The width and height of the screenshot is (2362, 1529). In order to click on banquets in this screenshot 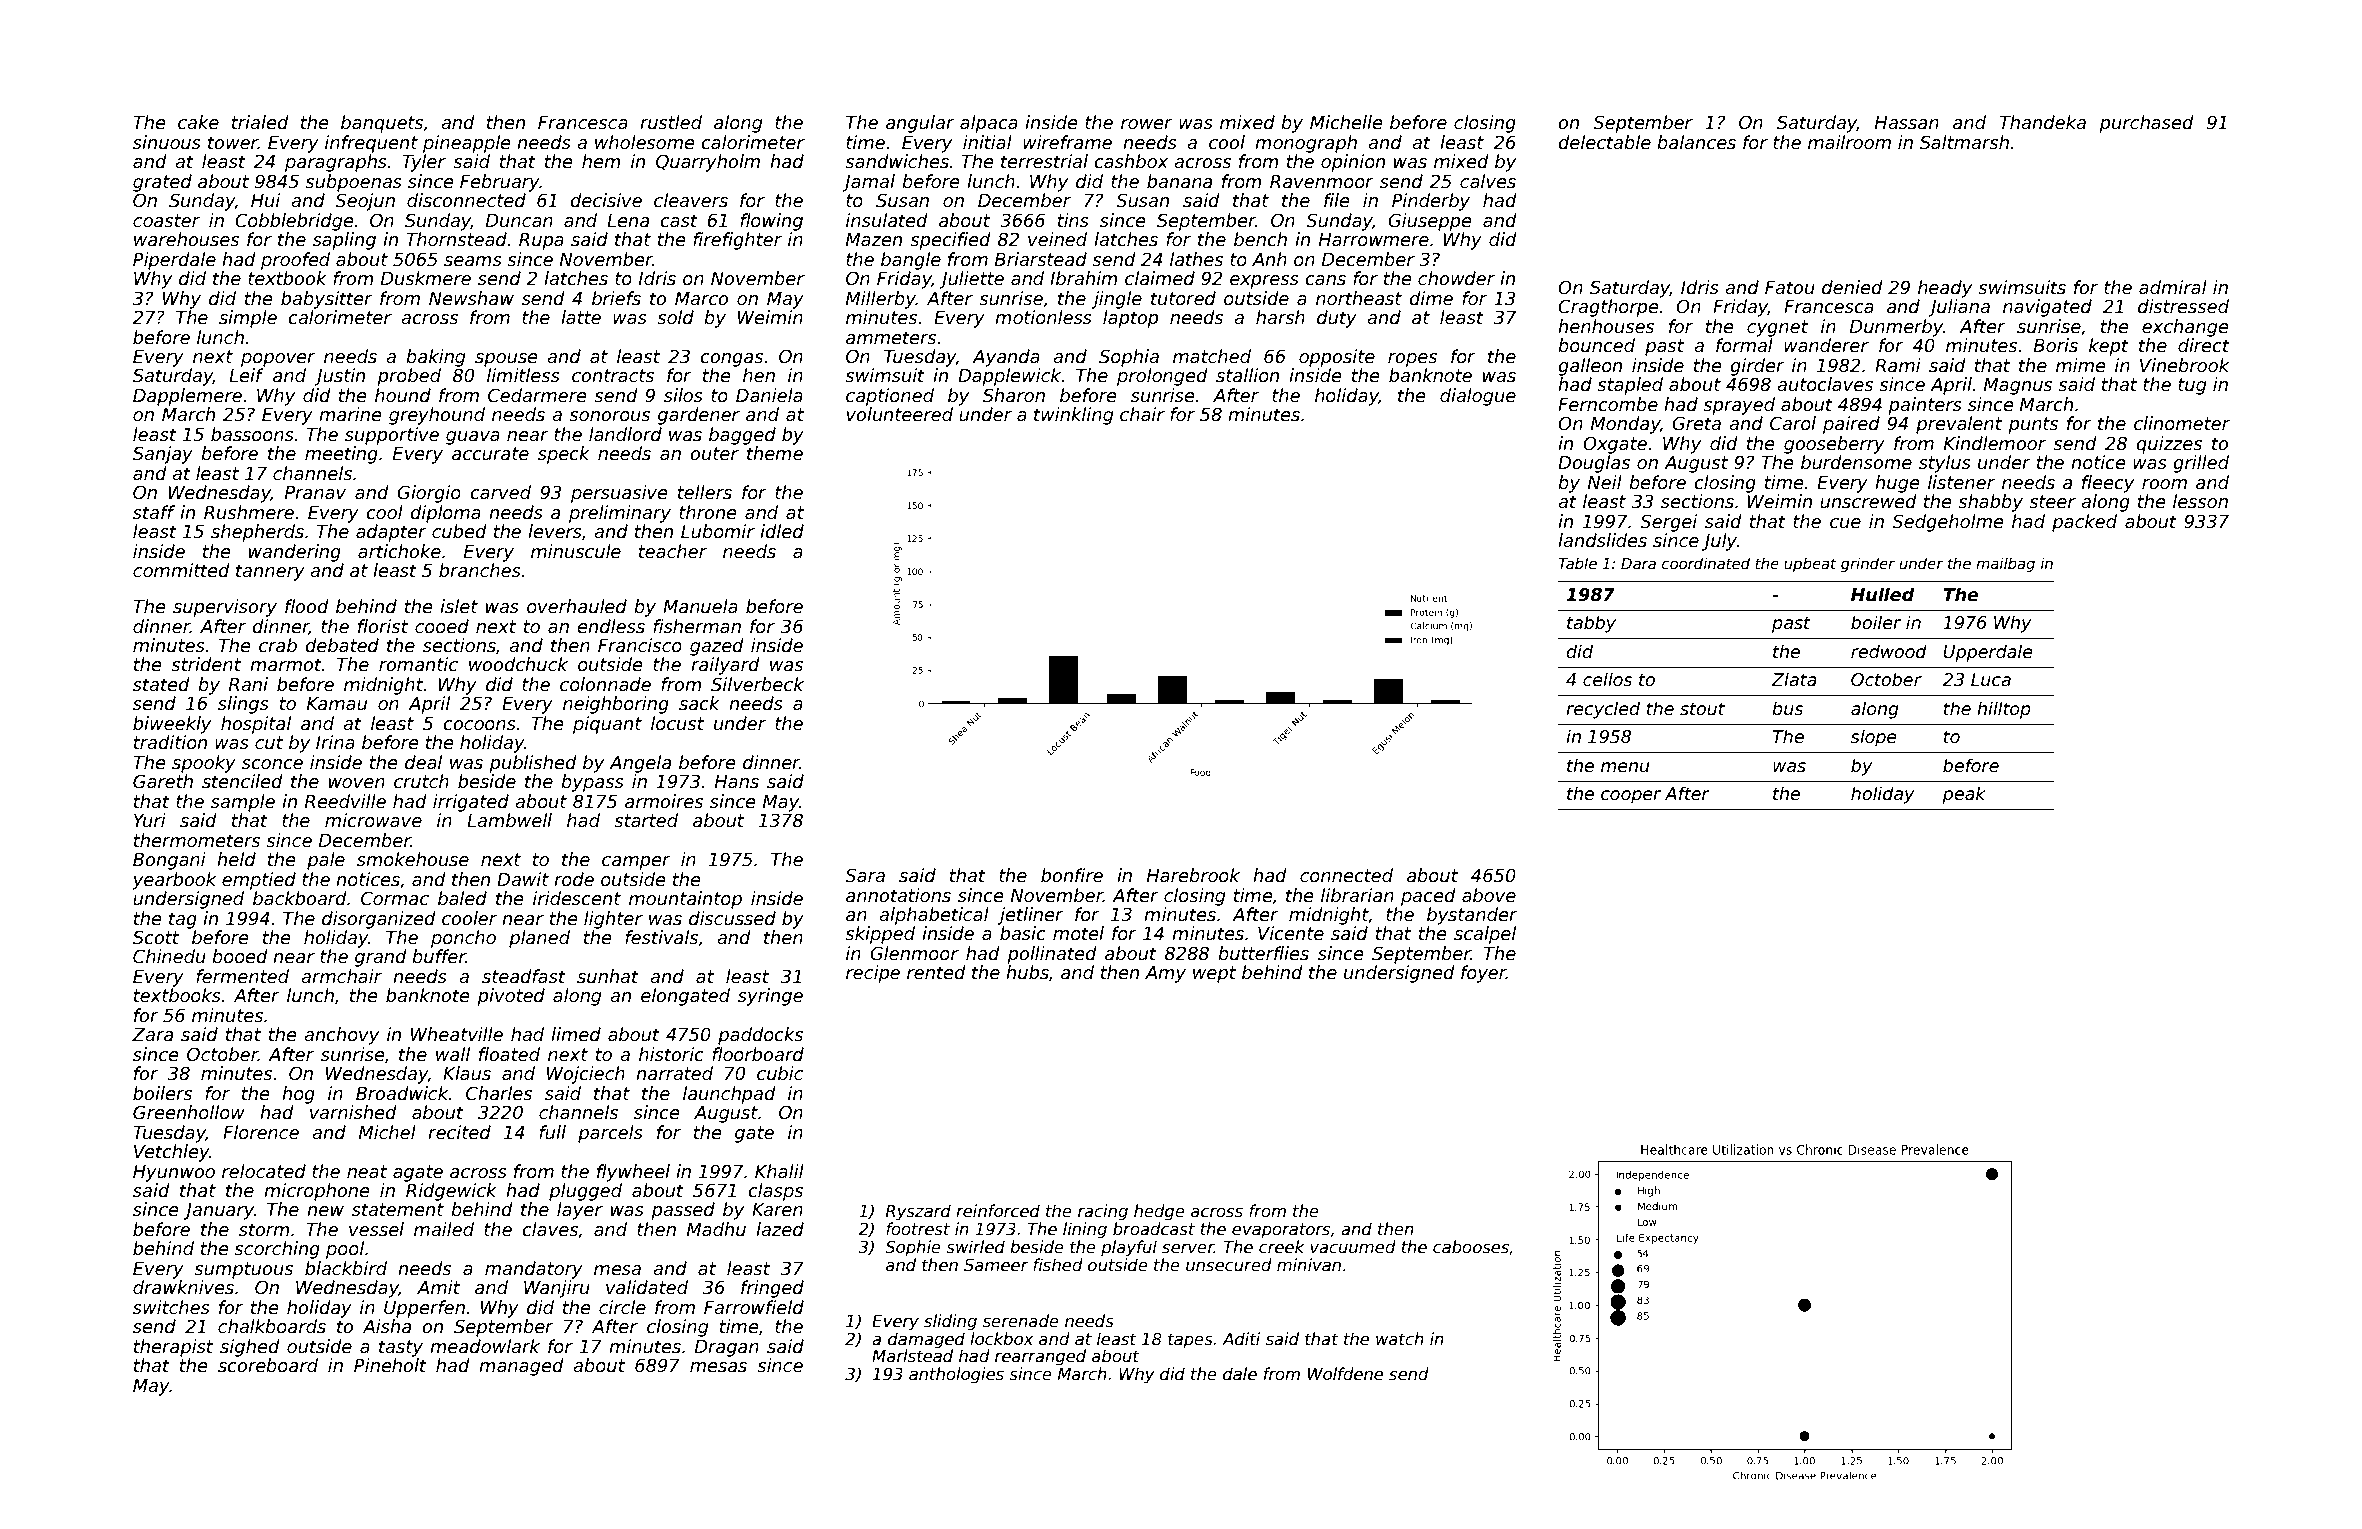, I will do `click(382, 124)`.
